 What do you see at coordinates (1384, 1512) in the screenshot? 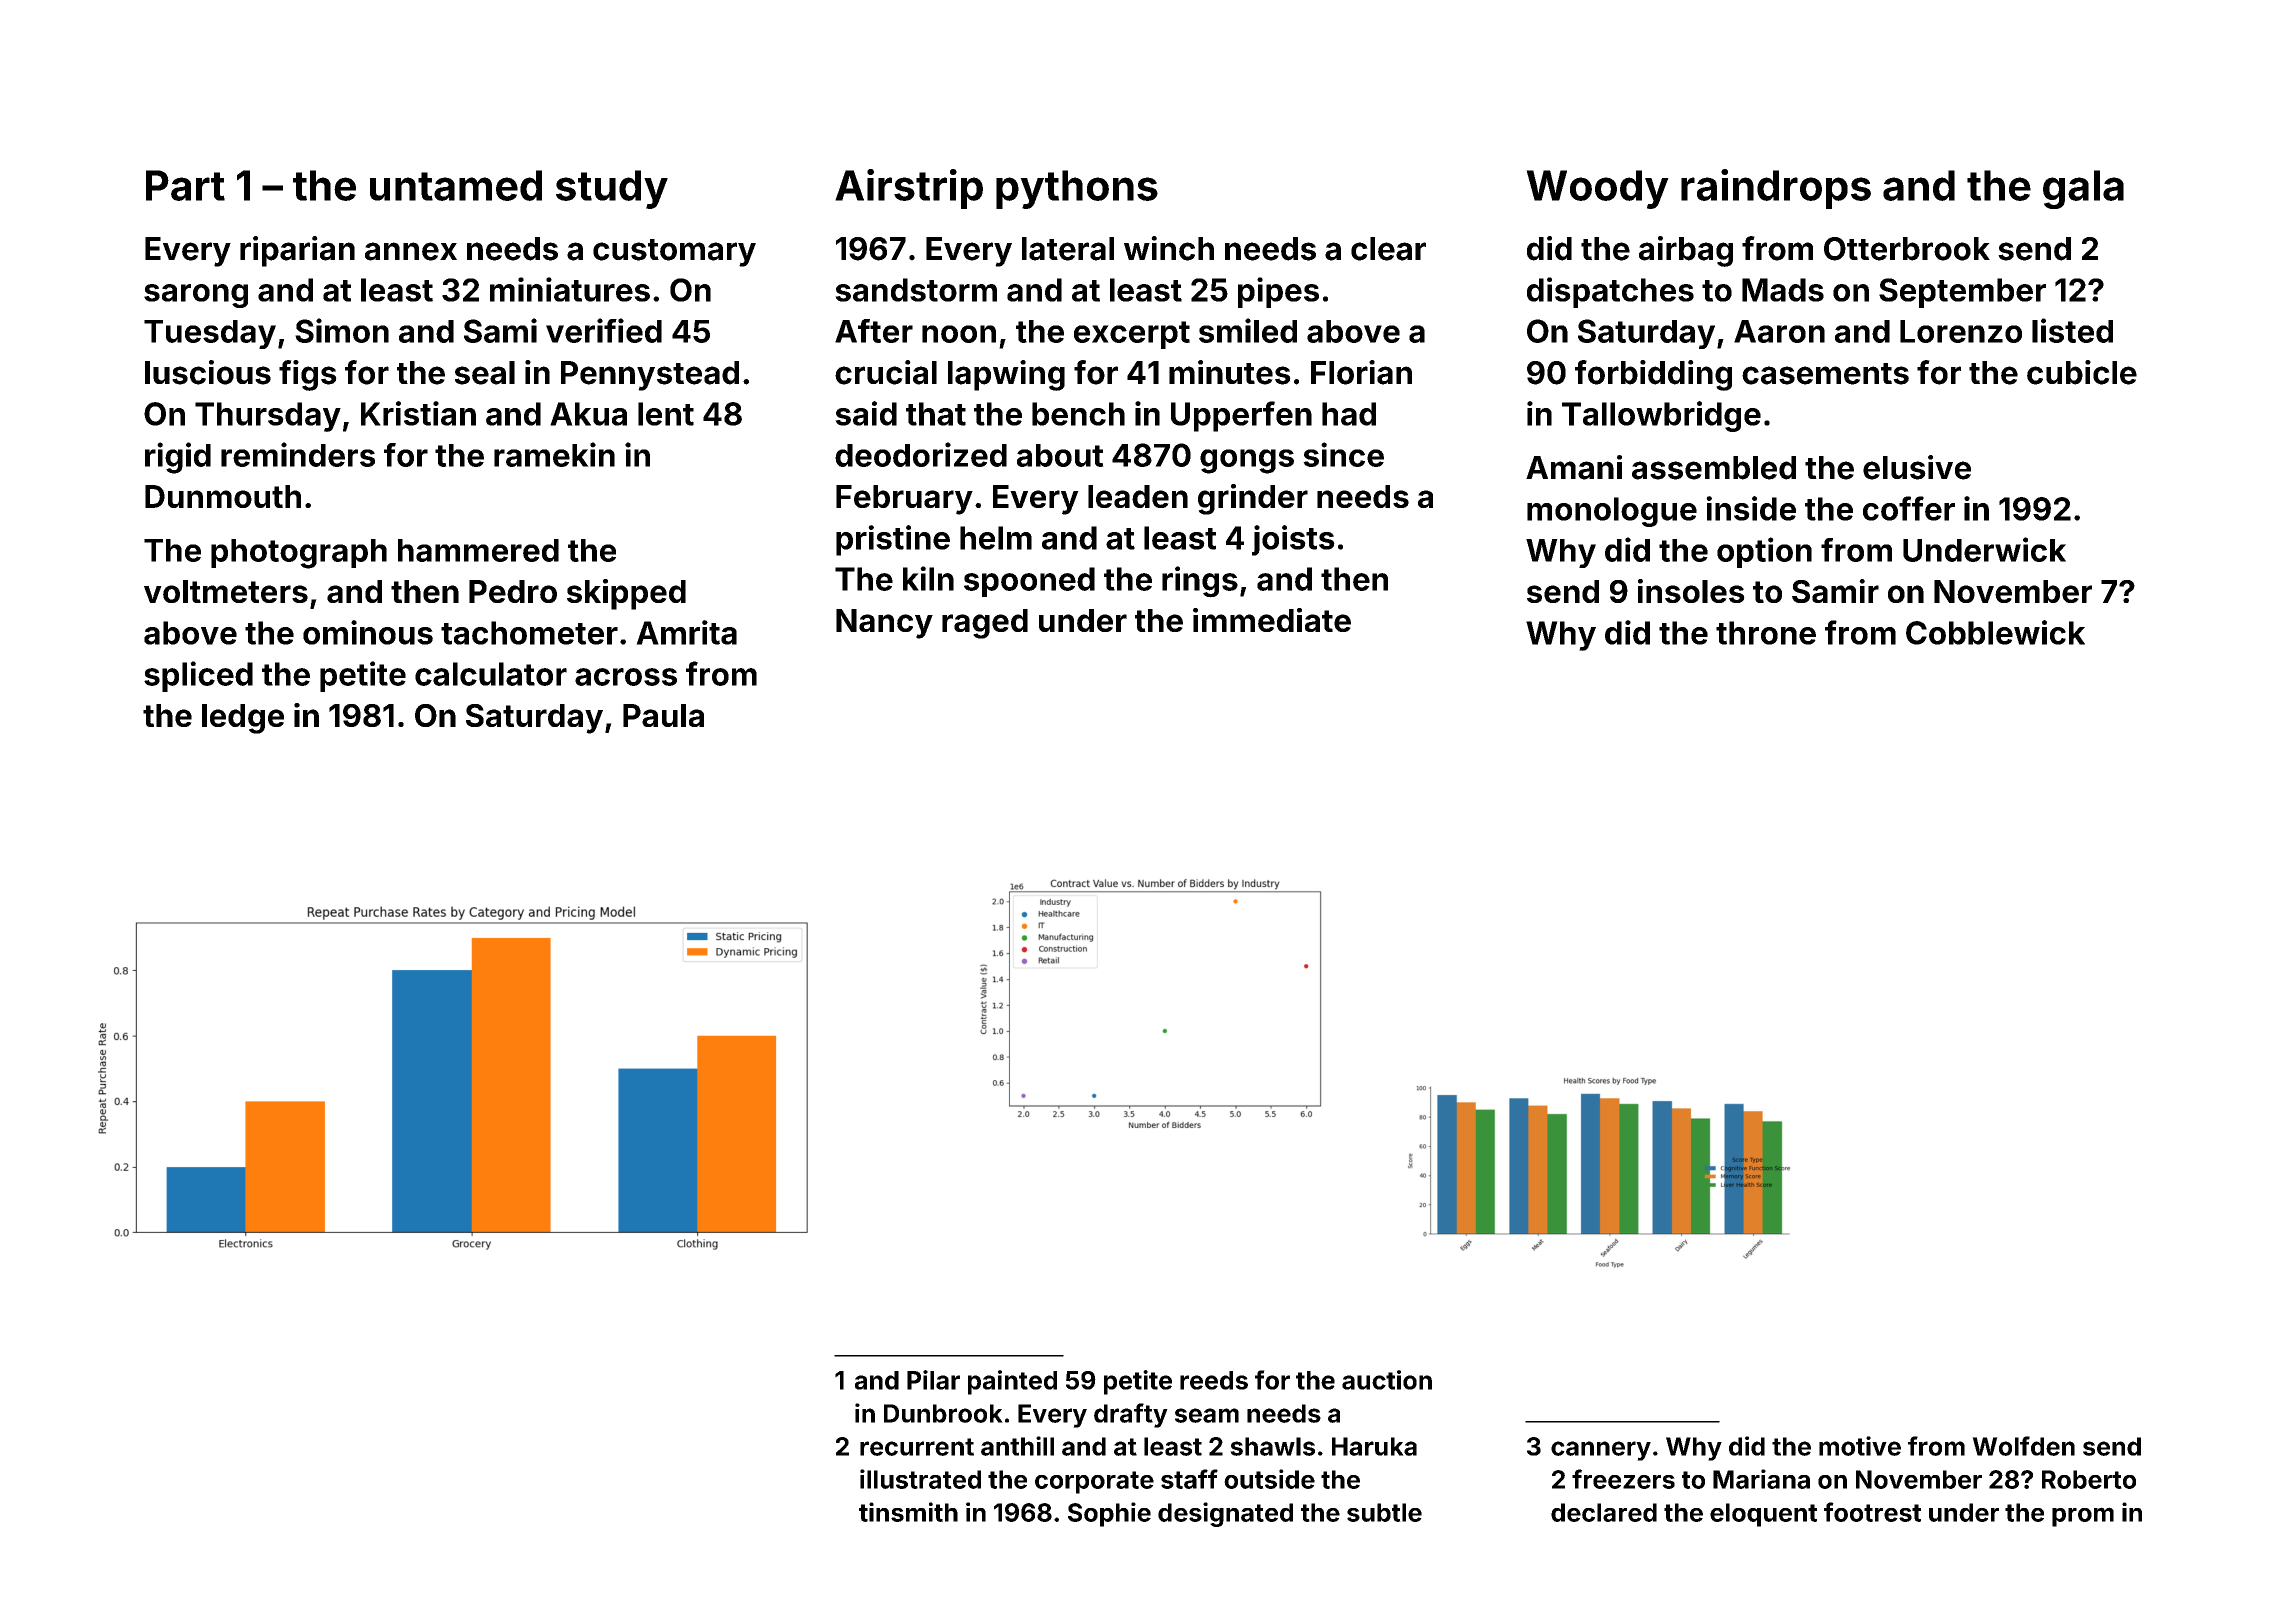
I see `subtle` at bounding box center [1384, 1512].
